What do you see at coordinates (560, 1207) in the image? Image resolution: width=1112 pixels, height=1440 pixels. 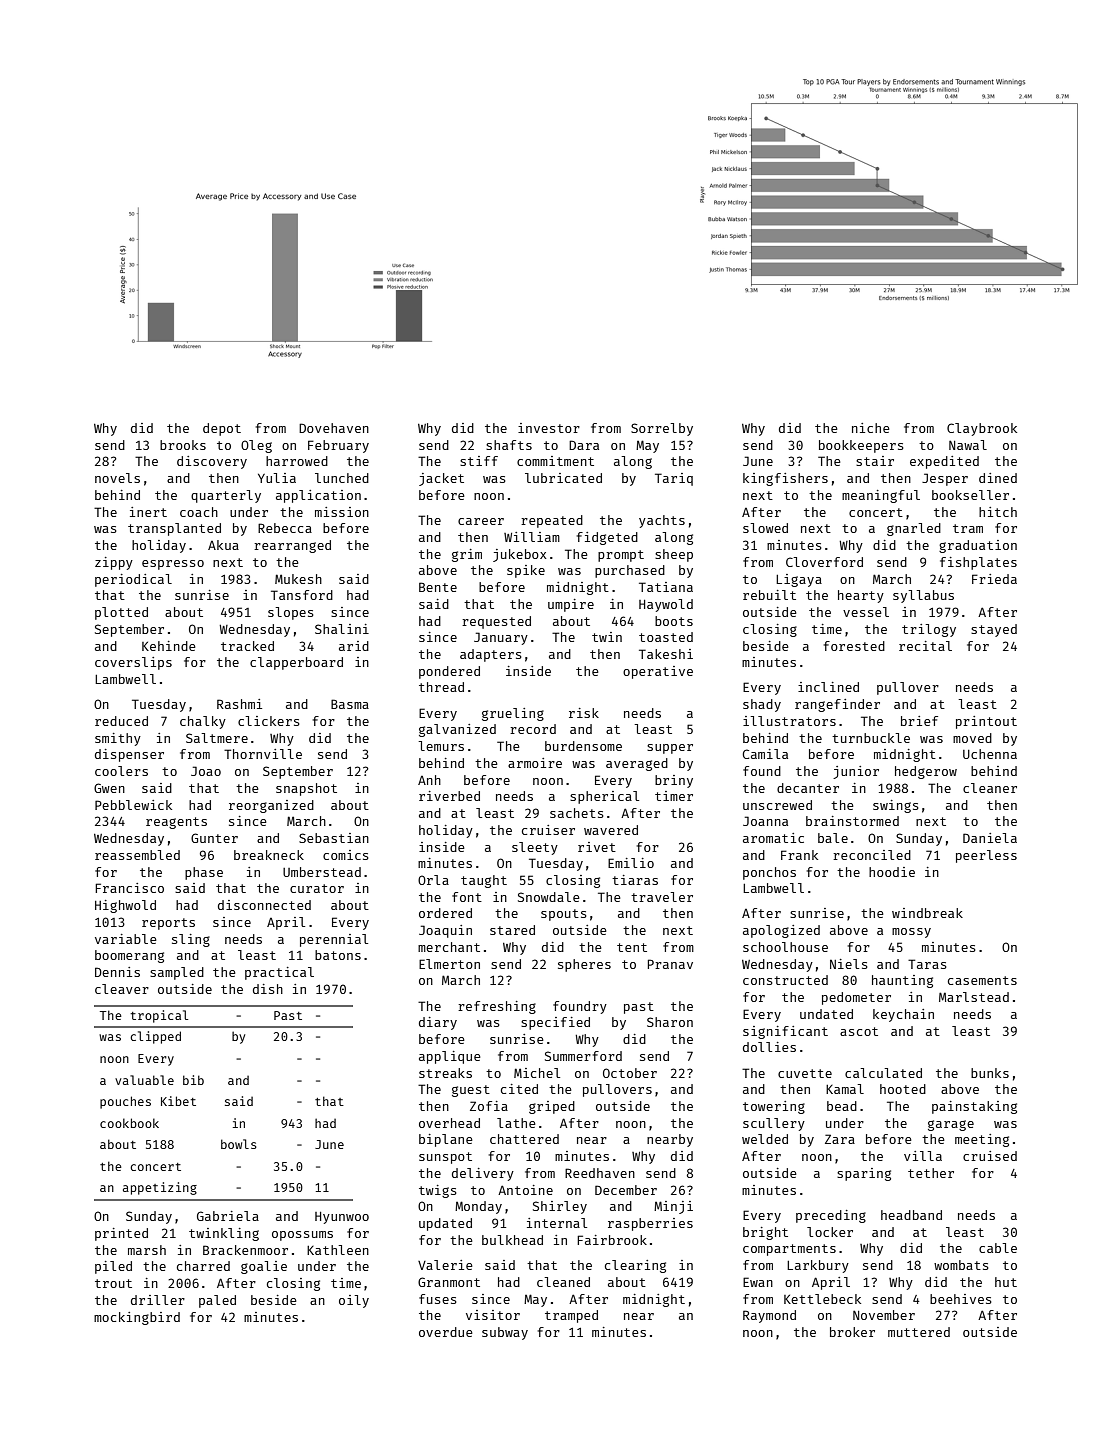 I see `Shirley` at bounding box center [560, 1207].
